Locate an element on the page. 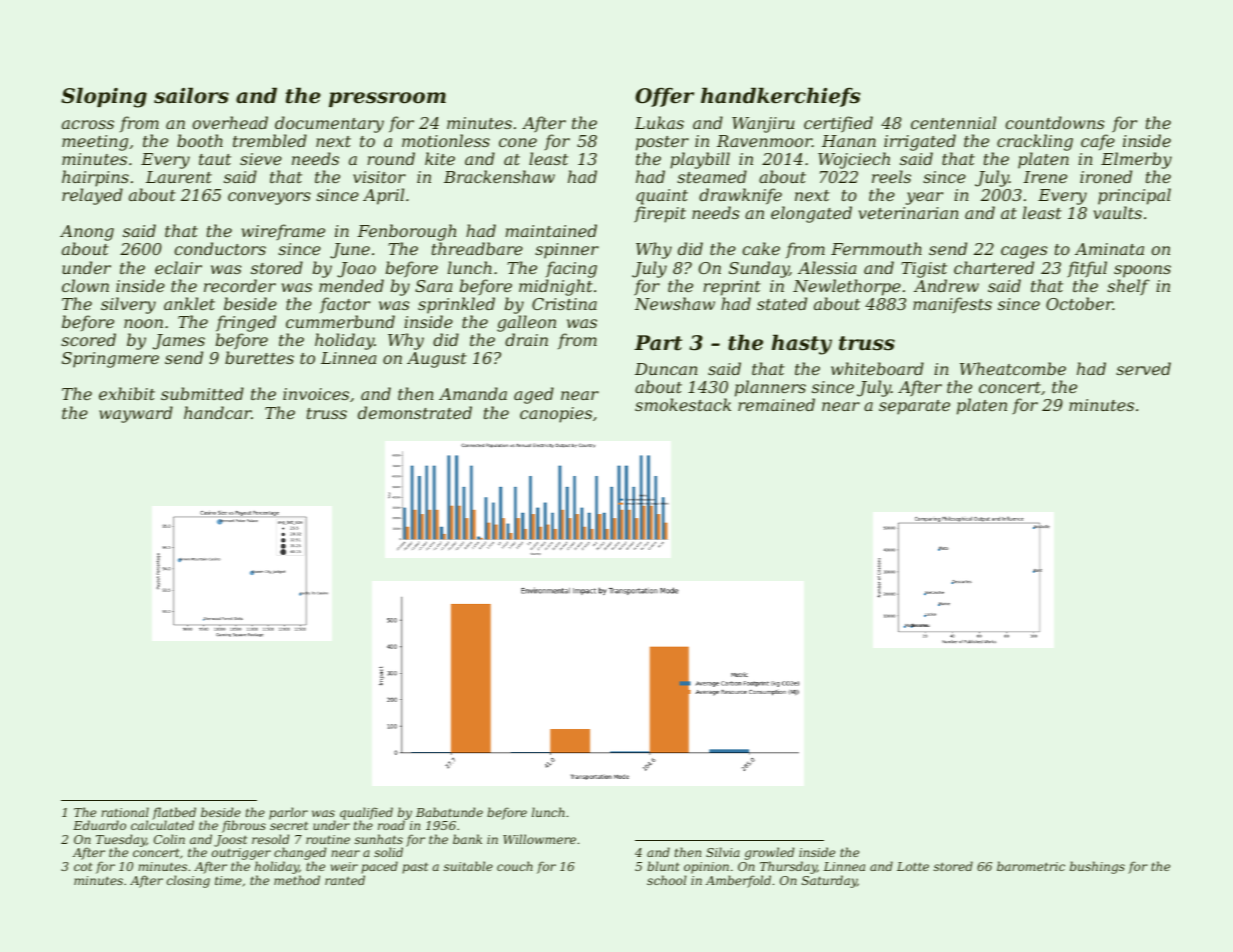  documentary is located at coordinates (329, 124).
